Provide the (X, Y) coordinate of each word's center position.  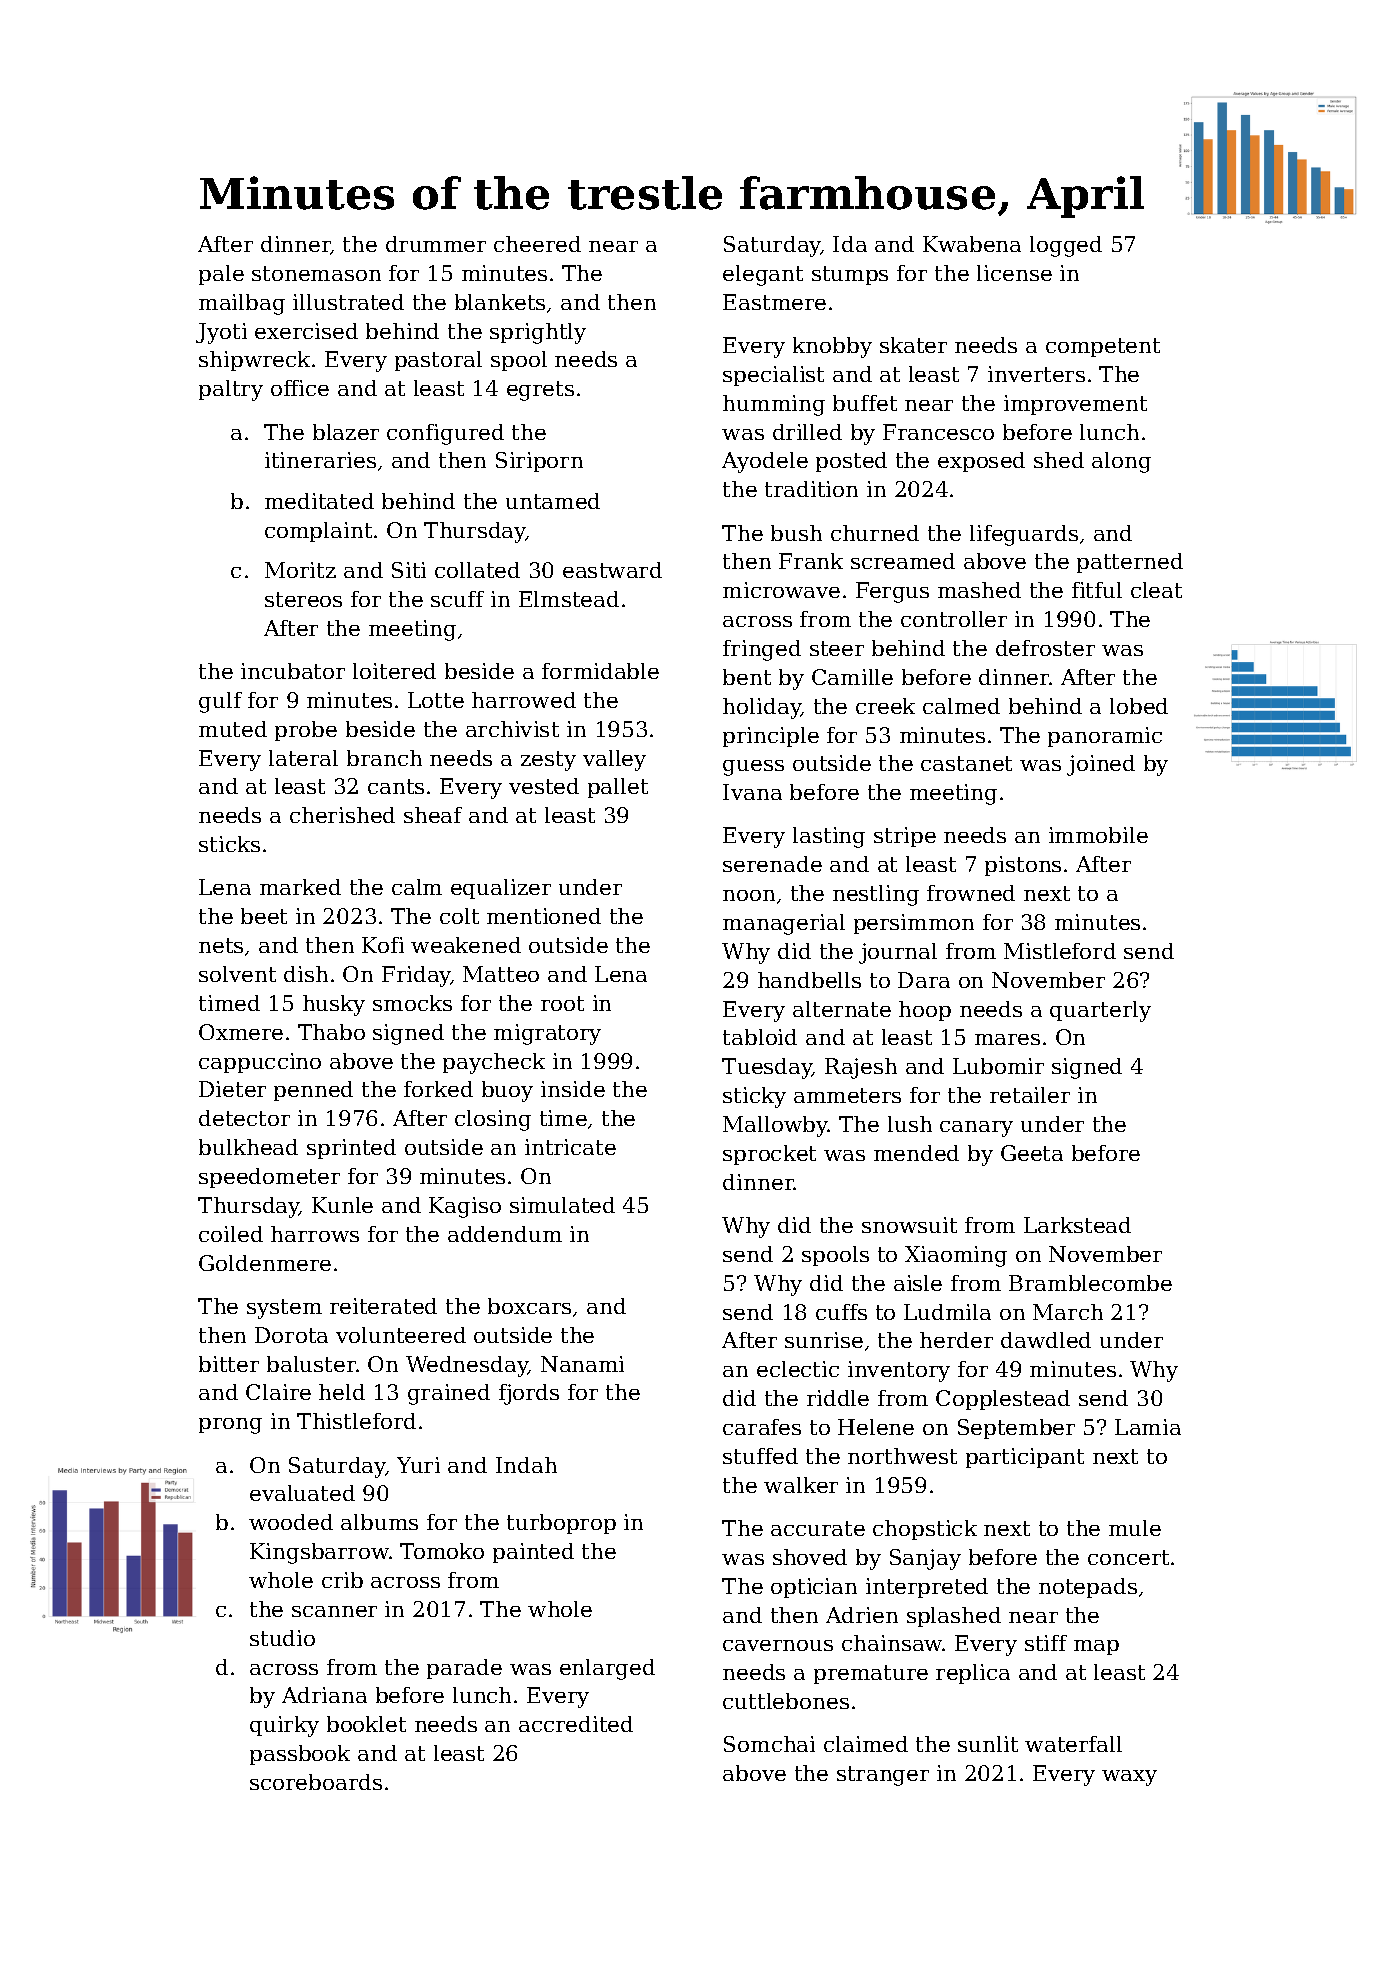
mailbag (242, 304)
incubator (293, 671)
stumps (850, 275)
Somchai (769, 1744)
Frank (811, 561)
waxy (1129, 1778)
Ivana (752, 792)
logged (1066, 246)
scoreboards (316, 1782)
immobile (1098, 835)
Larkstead (1077, 1225)
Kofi (383, 945)
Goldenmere (265, 1263)
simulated (562, 1205)
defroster (1045, 648)
